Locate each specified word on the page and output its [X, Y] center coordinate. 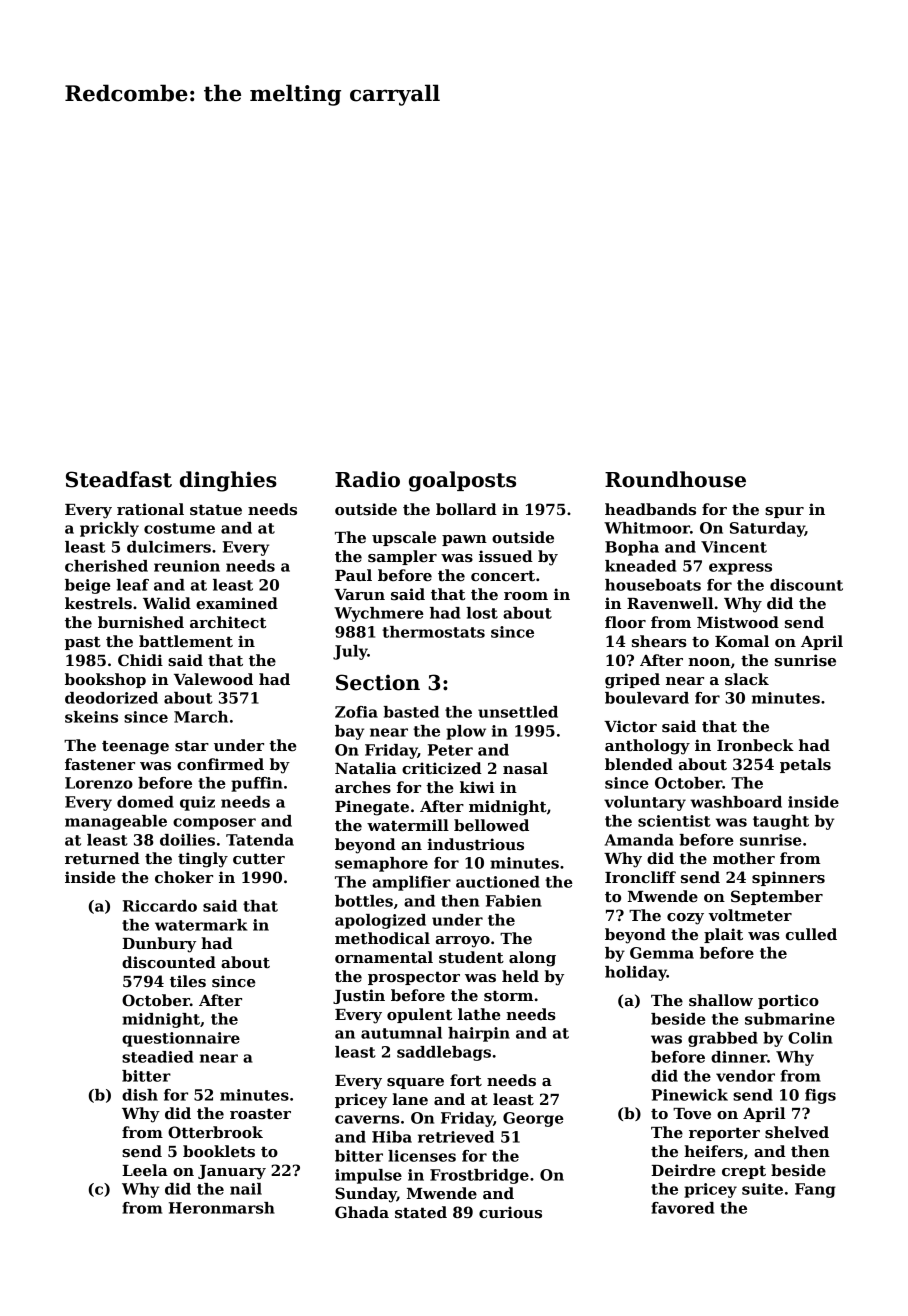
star [192, 745]
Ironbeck [755, 745]
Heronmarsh [222, 1208]
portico [788, 1001]
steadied [157, 1057]
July [350, 652]
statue [216, 509]
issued [506, 556]
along [532, 959]
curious [510, 1212]
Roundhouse [675, 479]
